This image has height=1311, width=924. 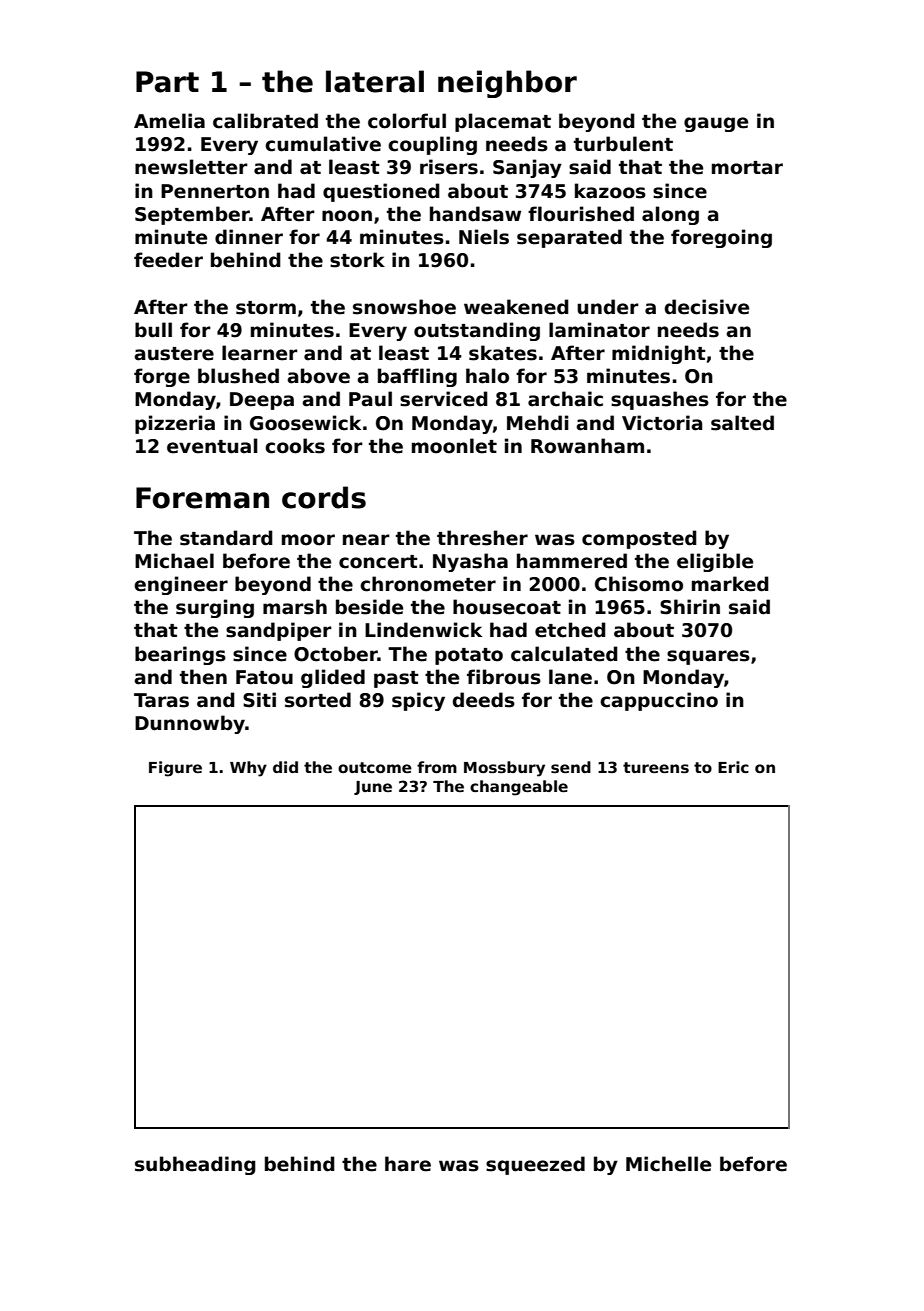 I want to click on Sanjay, so click(x=527, y=168).
